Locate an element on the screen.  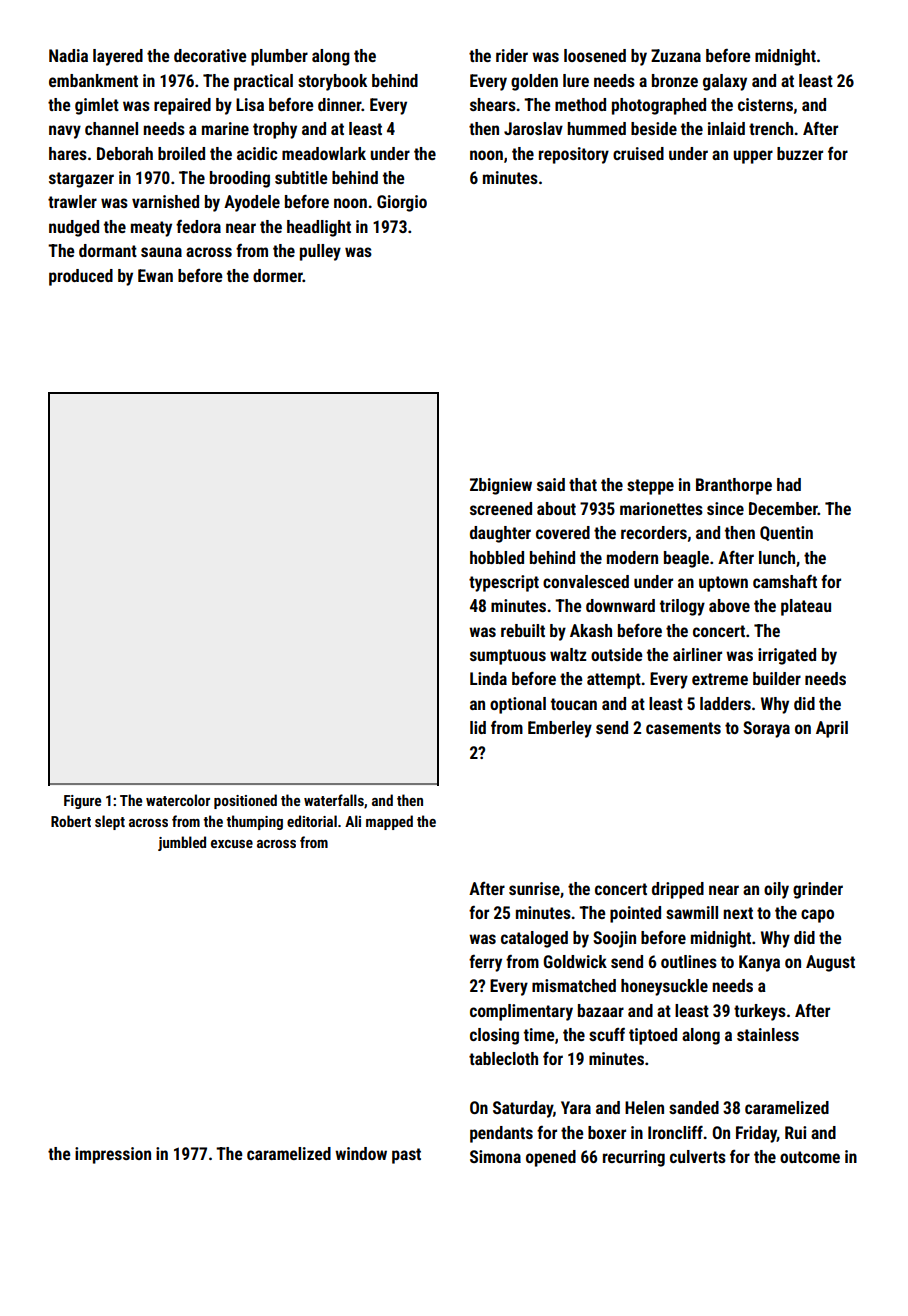
Soraya is located at coordinates (766, 729).
